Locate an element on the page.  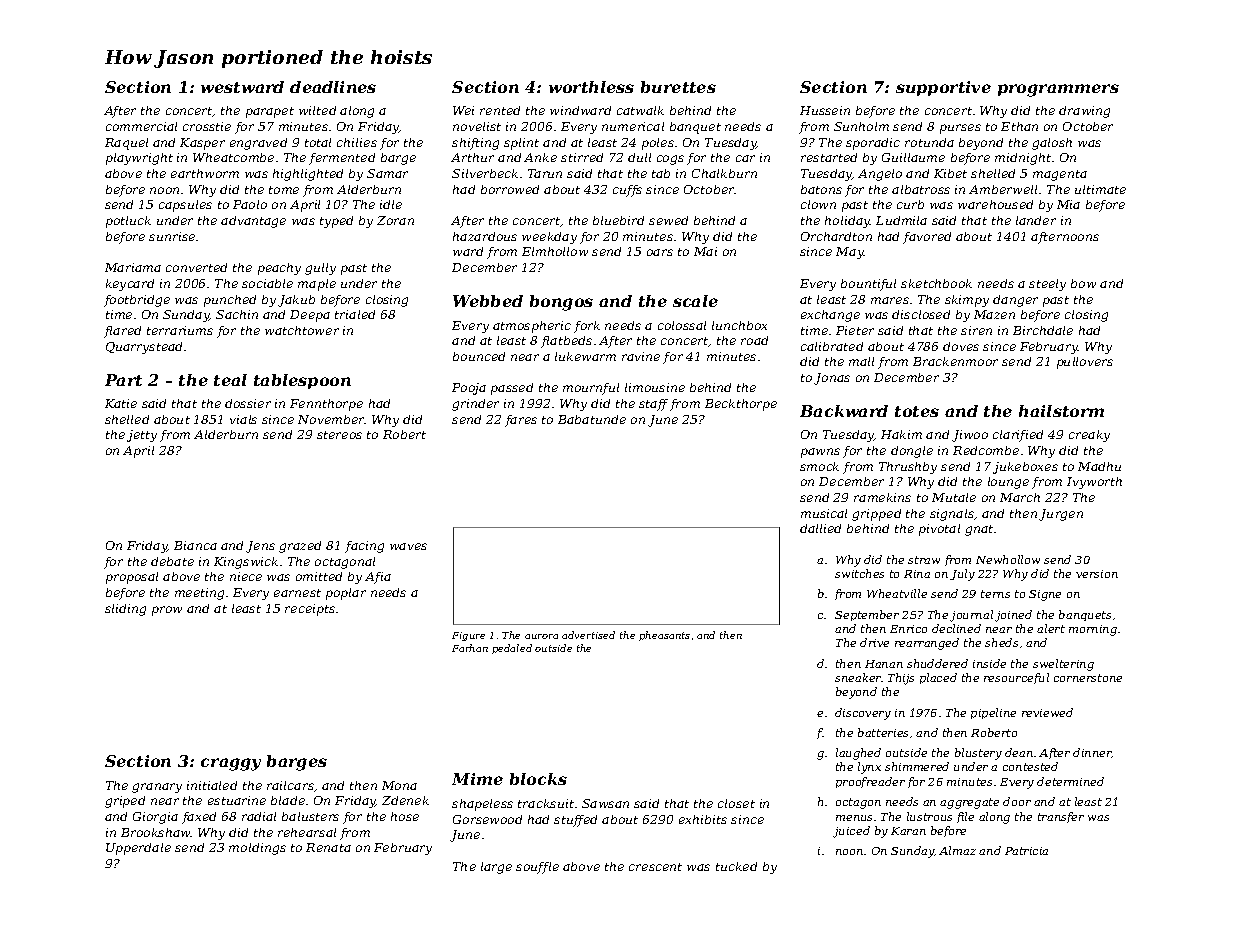
Hussein is located at coordinates (825, 110).
